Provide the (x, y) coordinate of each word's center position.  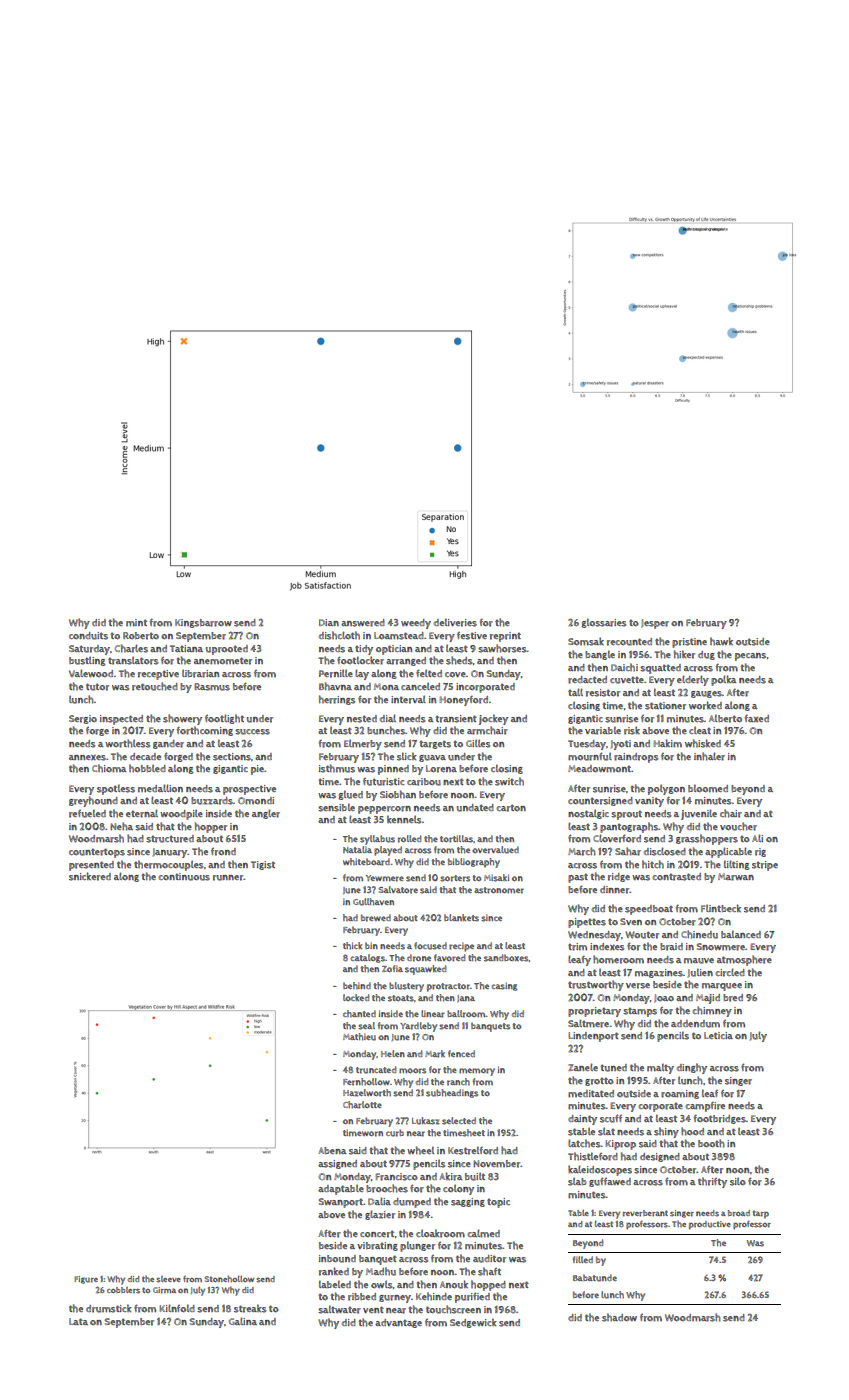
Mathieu (359, 1037)
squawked (425, 970)
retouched (155, 686)
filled (583, 1259)
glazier (380, 1215)
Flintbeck (721, 908)
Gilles (478, 743)
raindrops (636, 758)
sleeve (168, 1279)
